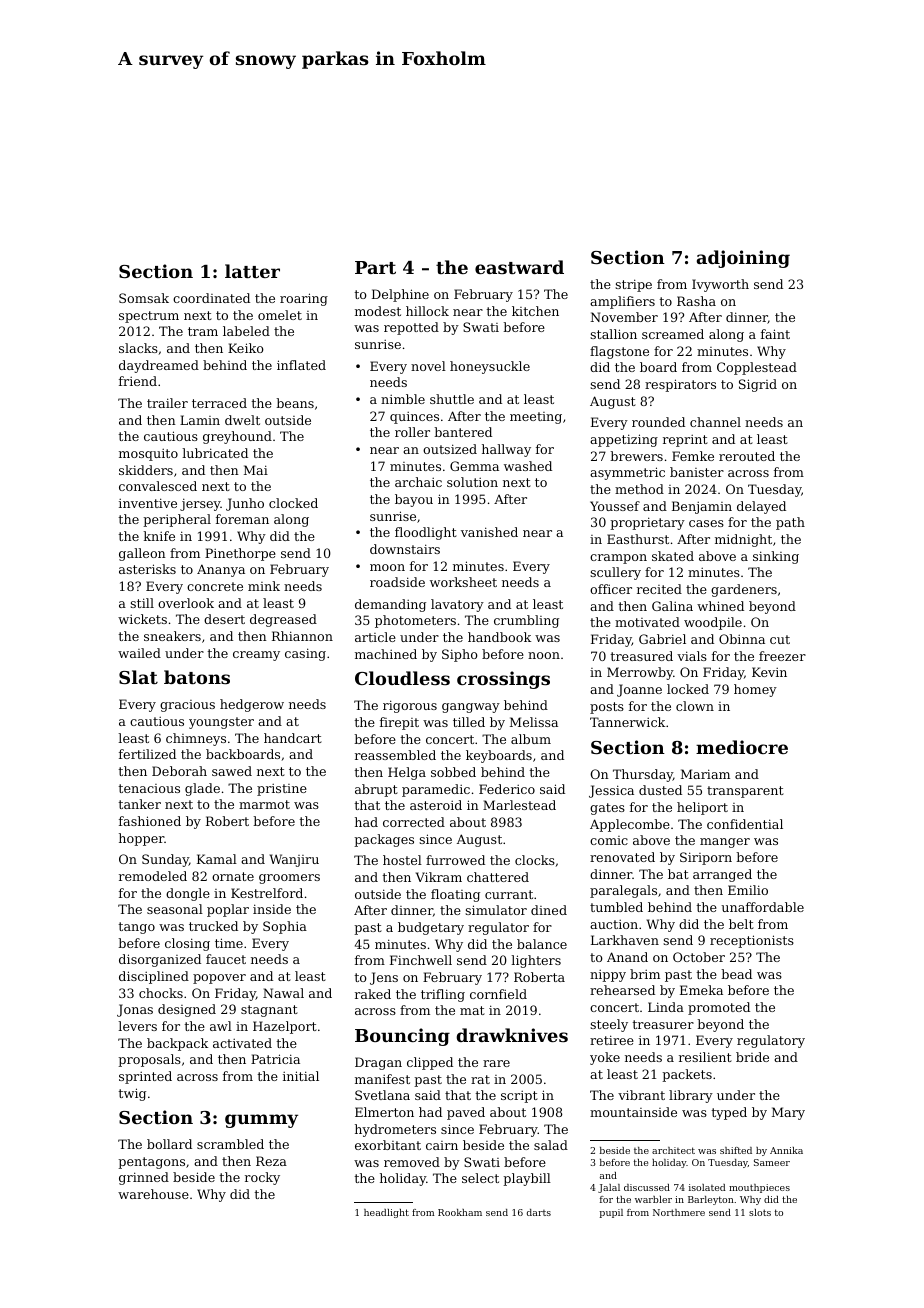 This screenshot has height=1308, width=924. Describe the element at coordinates (519, 1097) in the screenshot. I see `script` at that location.
